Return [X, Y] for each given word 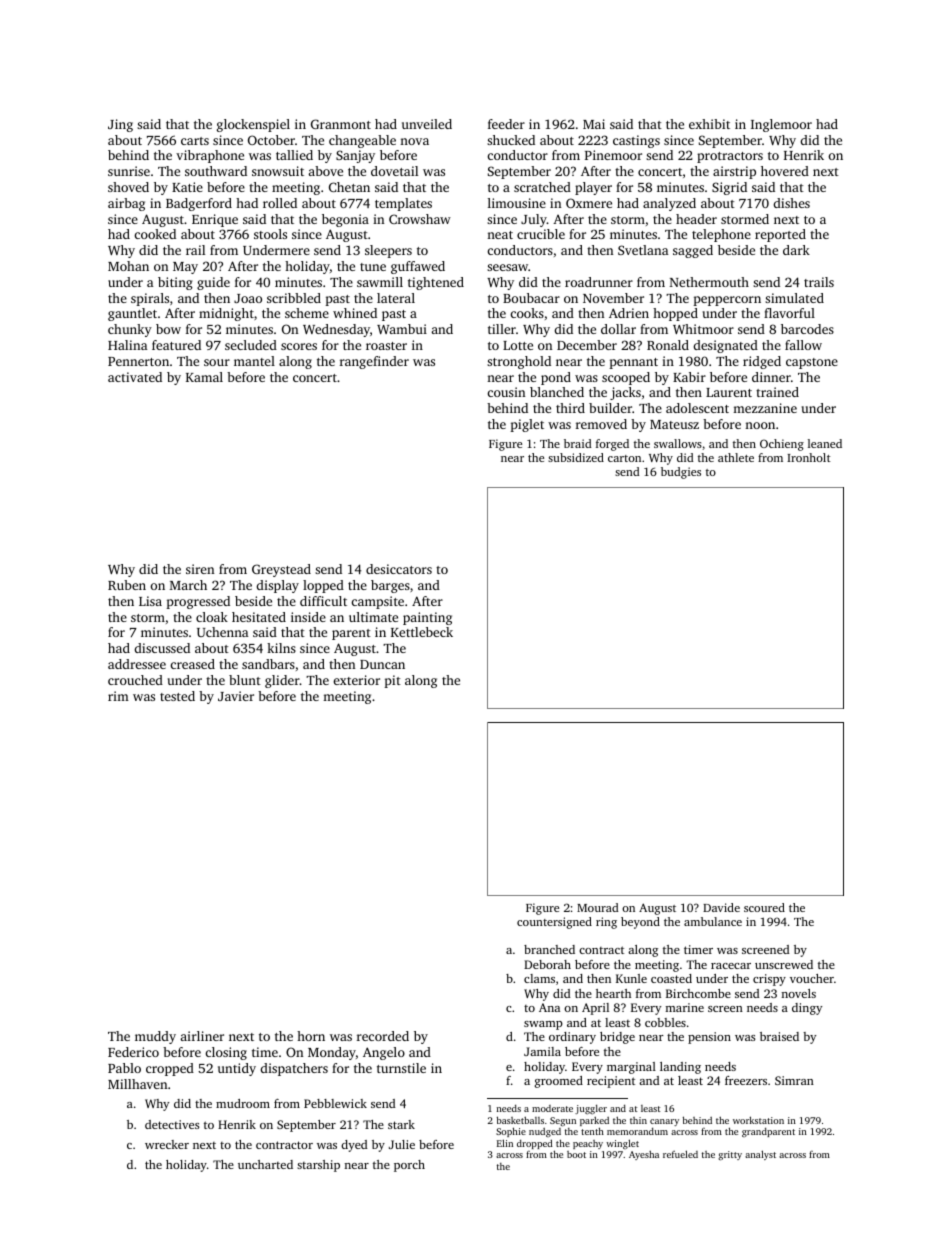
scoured [764, 907]
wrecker [167, 1144]
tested [177, 696]
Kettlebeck [422, 632]
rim [118, 696]
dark [796, 250]
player [593, 188]
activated [135, 377]
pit [392, 681]
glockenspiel [253, 125]
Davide [721, 907]
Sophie [511, 1132]
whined [355, 313]
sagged [693, 251]
